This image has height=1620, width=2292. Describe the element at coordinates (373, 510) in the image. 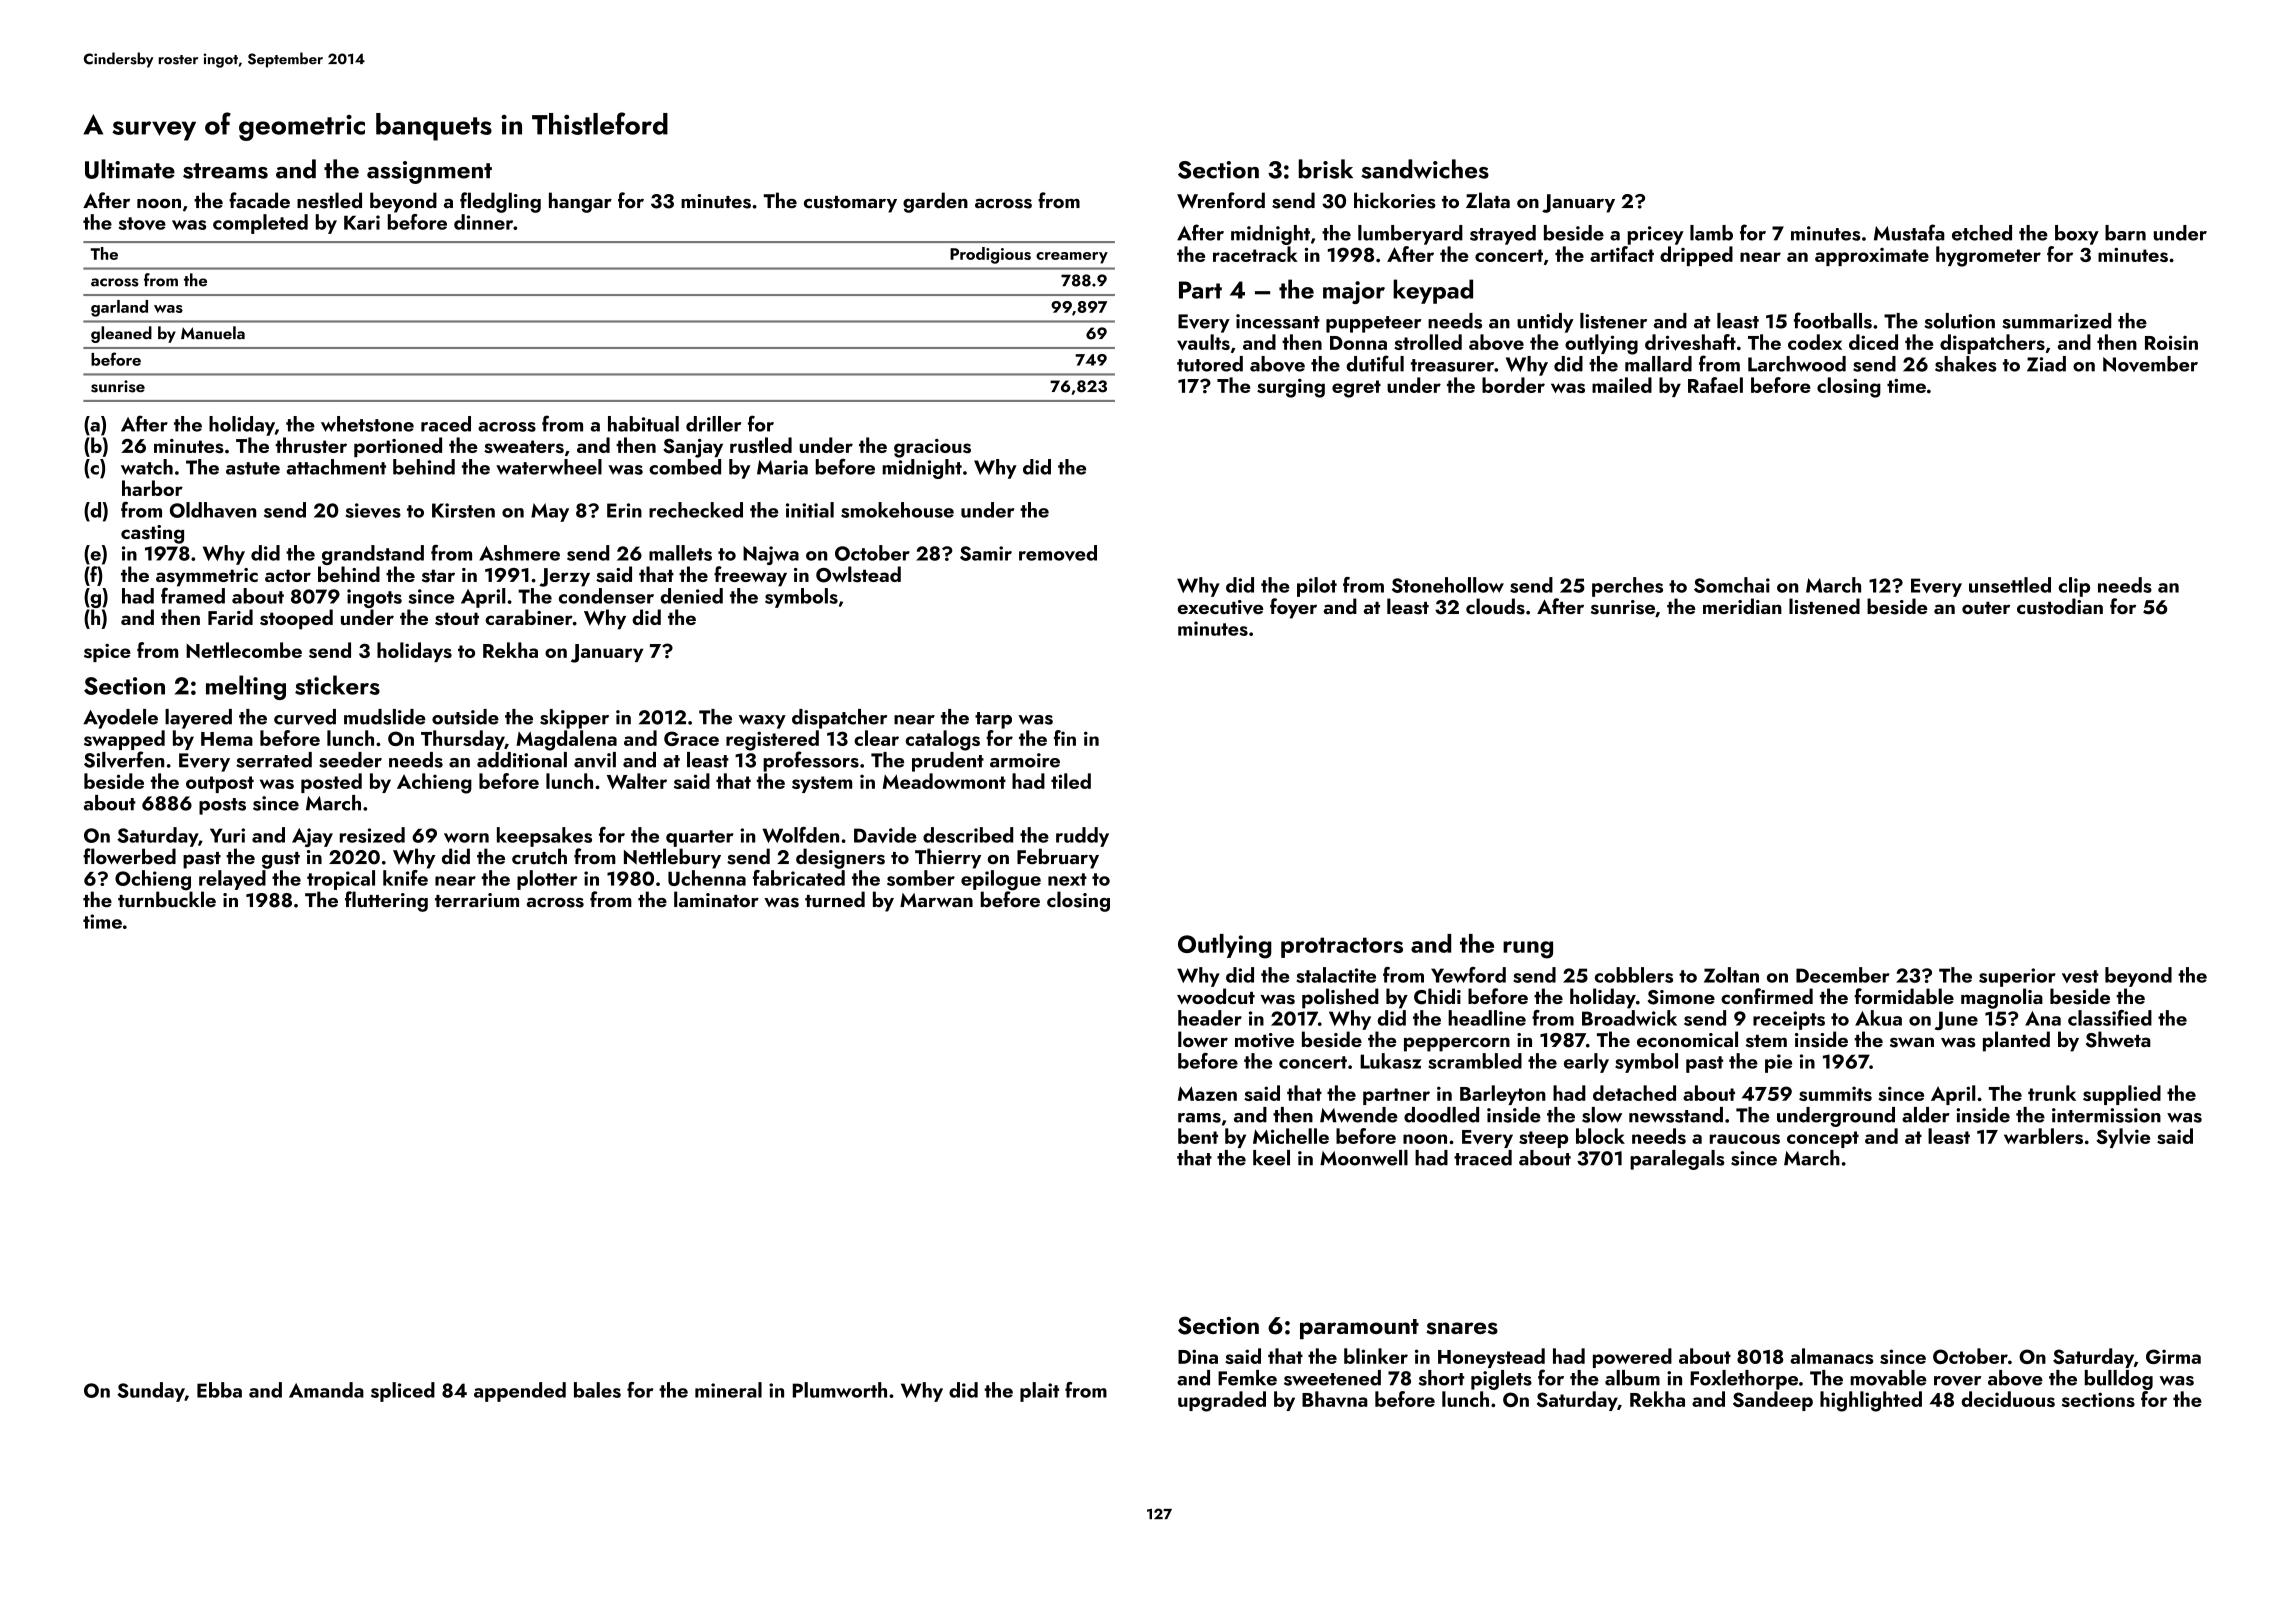

I see `sieves` at that location.
